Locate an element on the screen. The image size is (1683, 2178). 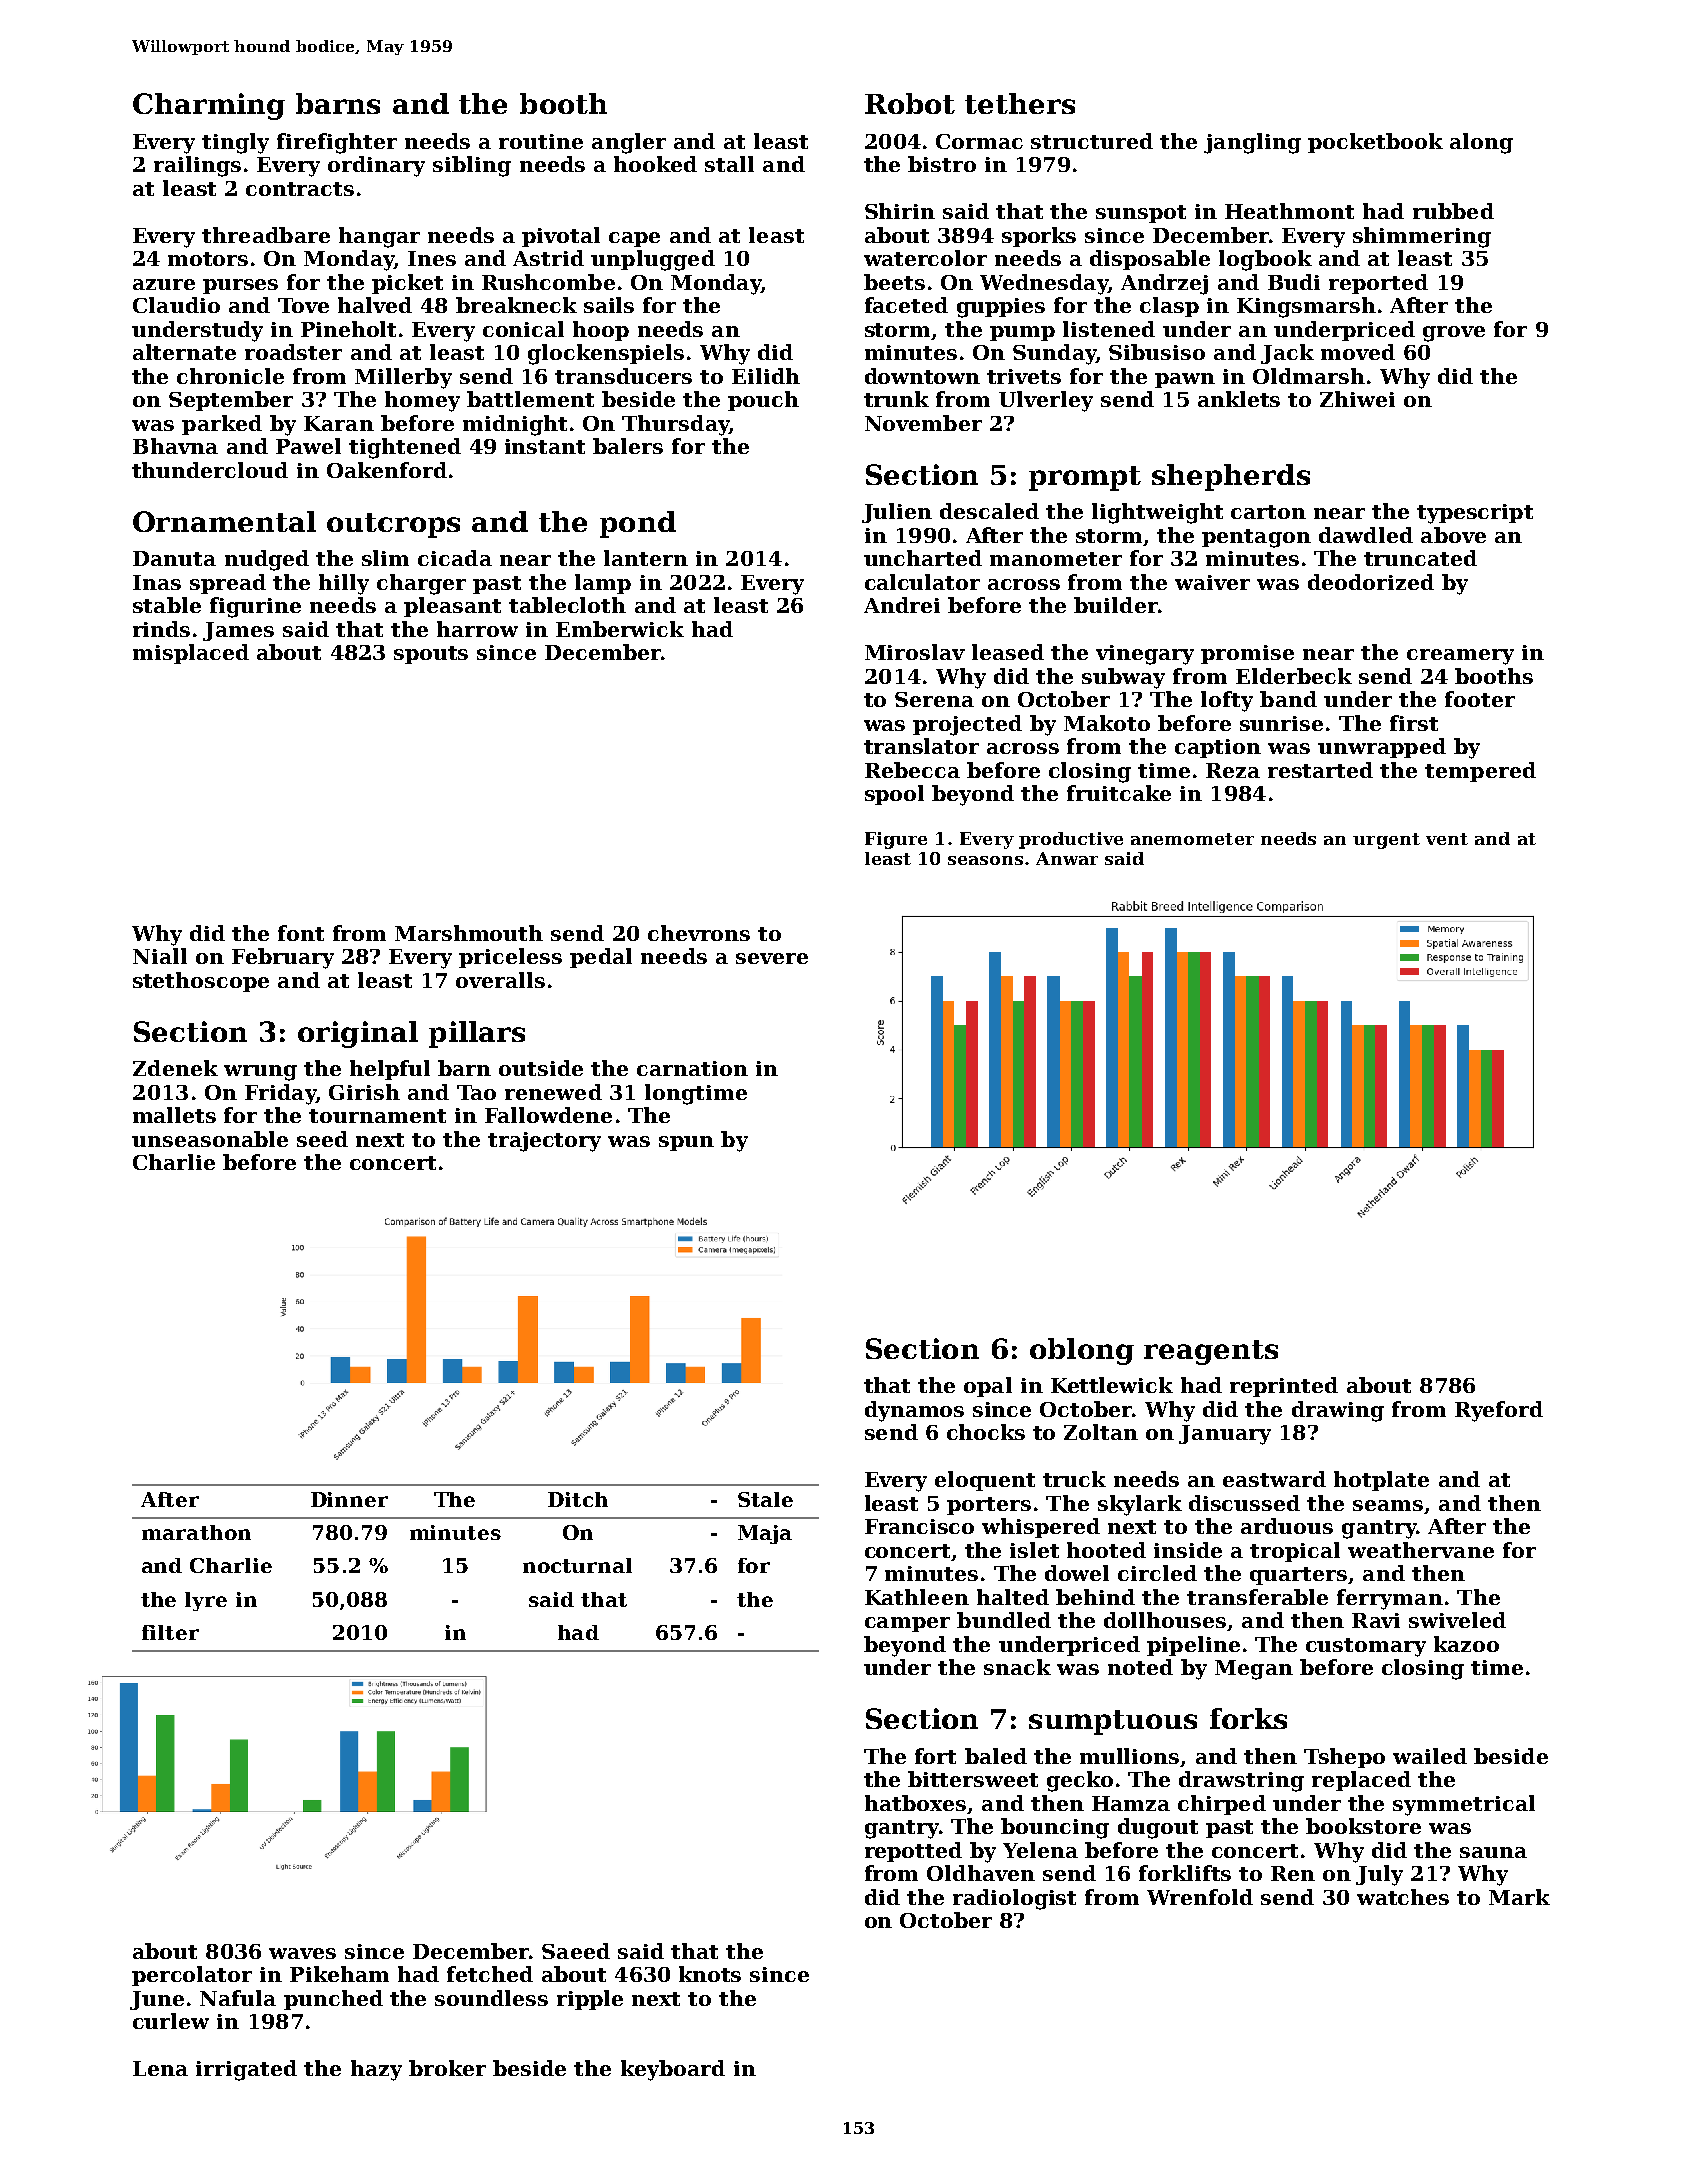
Millerby is located at coordinates (403, 378).
